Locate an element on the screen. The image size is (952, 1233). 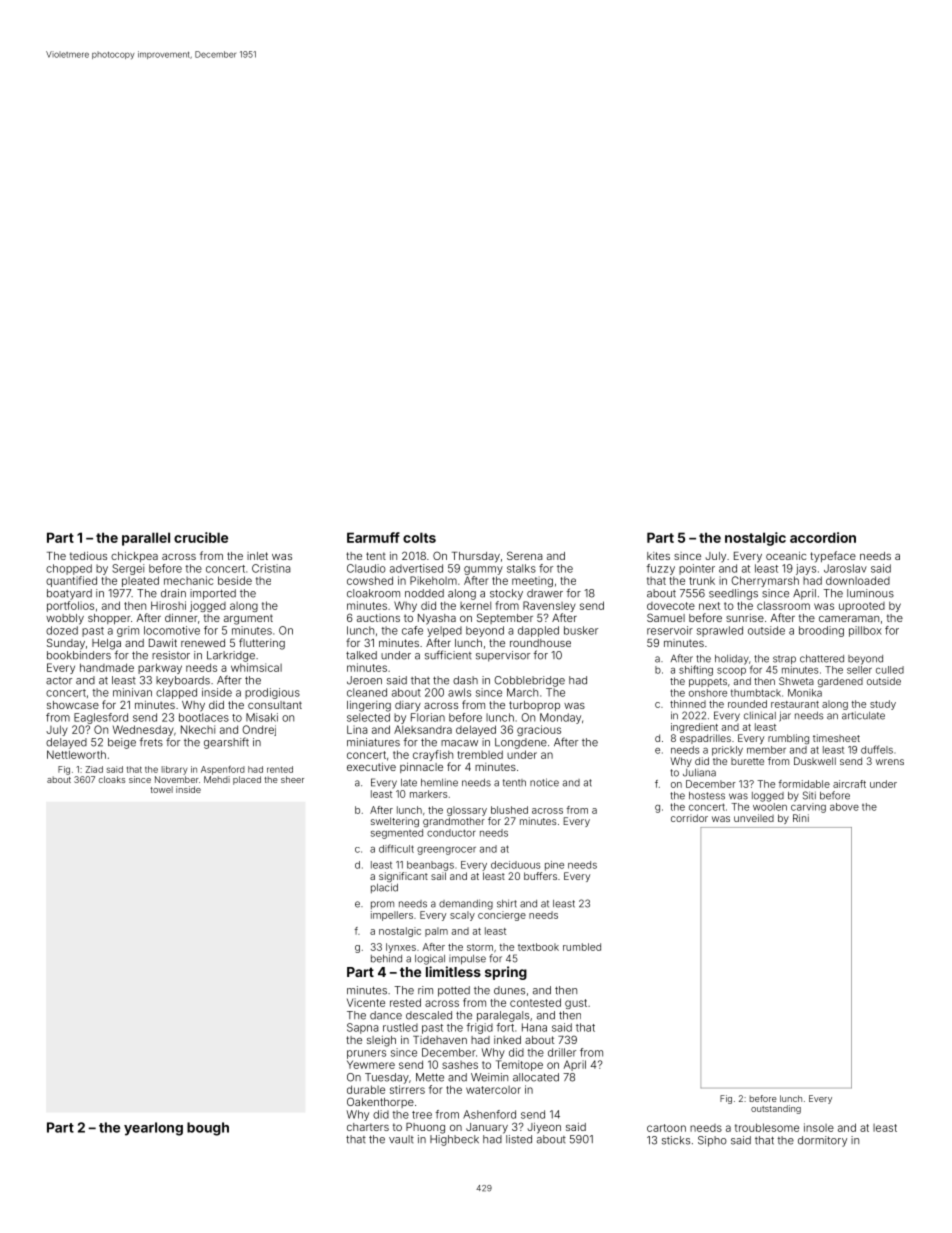
vault is located at coordinates (401, 1139).
